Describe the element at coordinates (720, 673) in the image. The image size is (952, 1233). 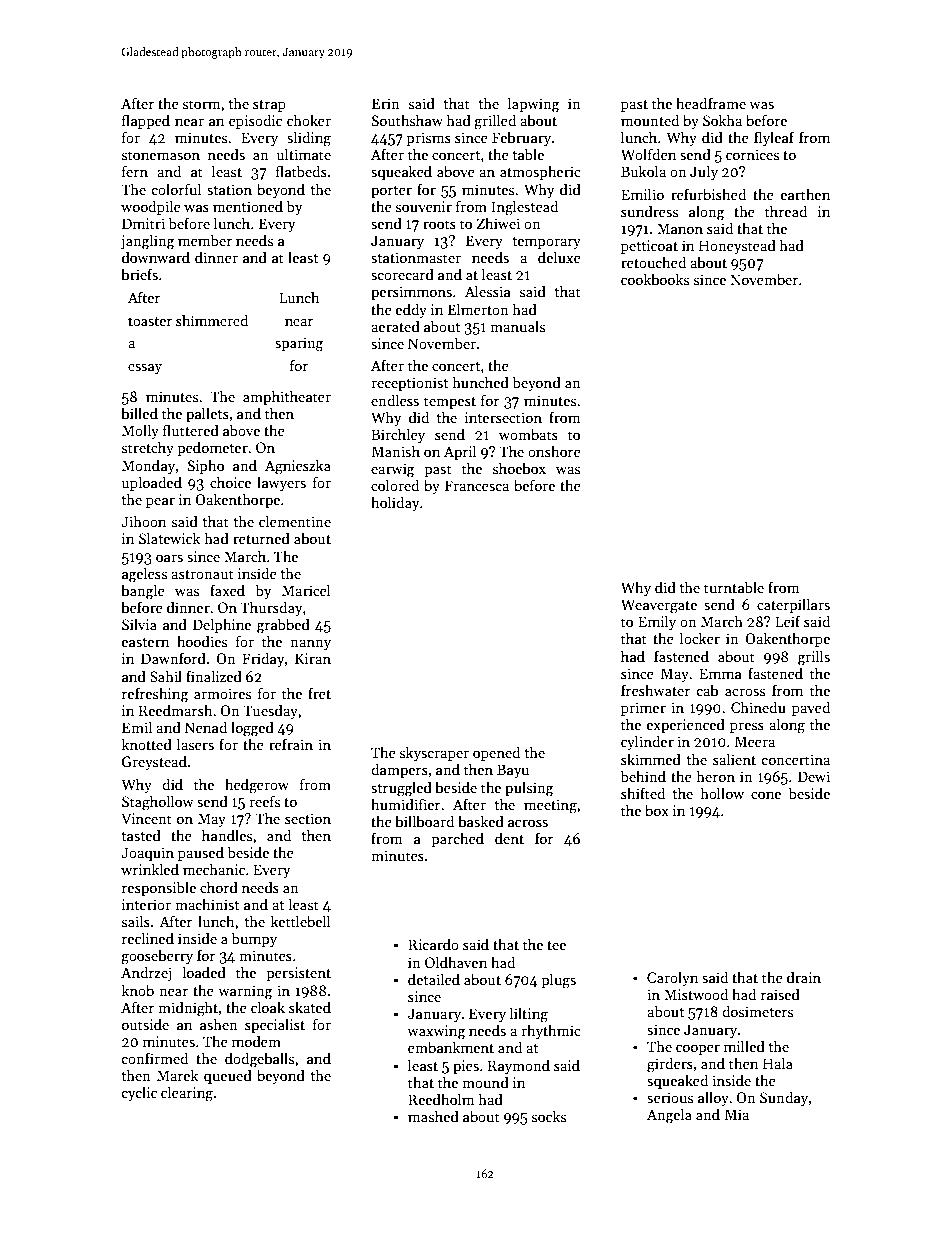
I see `Emma` at that location.
